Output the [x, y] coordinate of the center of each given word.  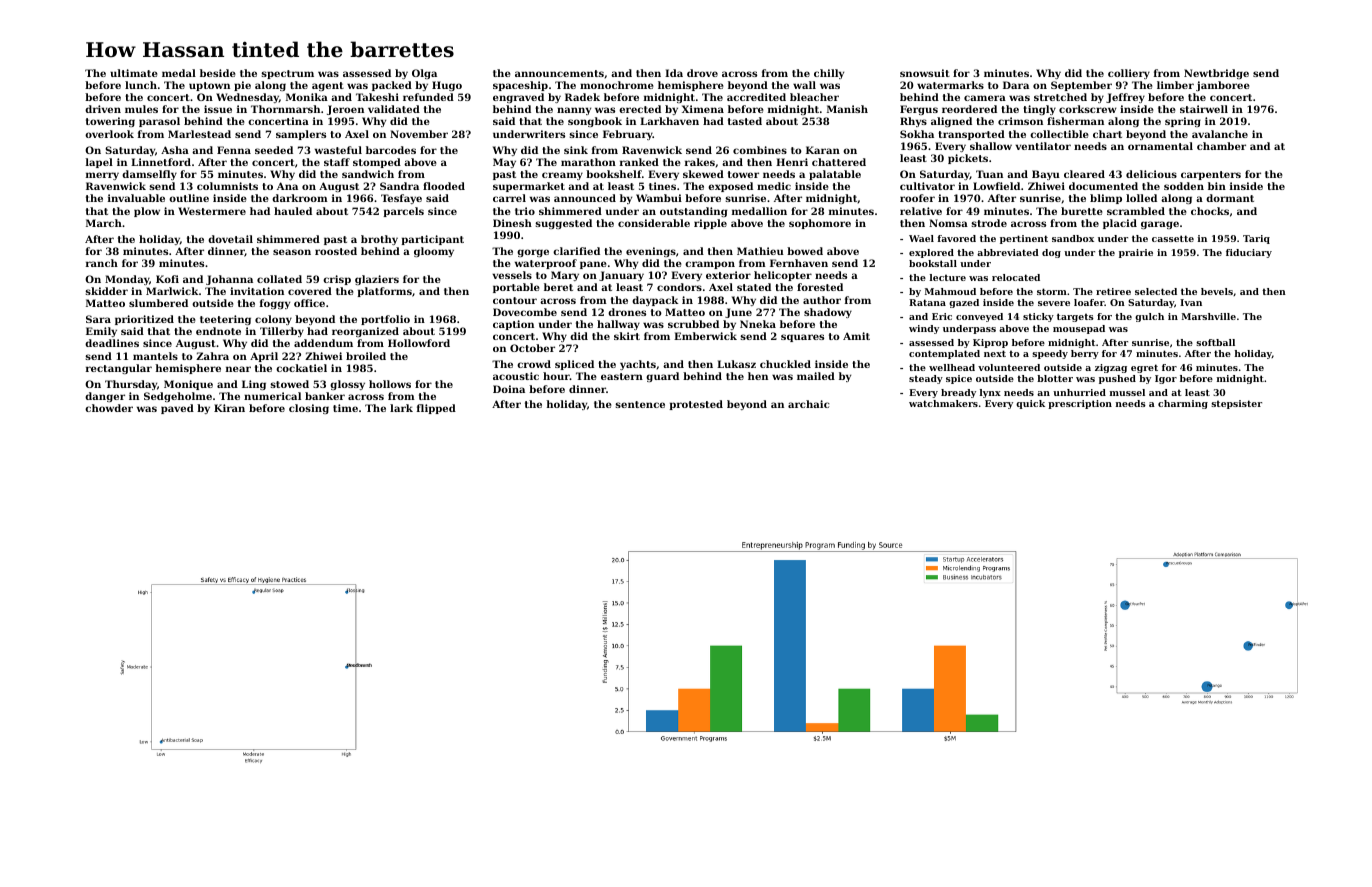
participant [432, 240]
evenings [651, 252]
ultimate [134, 73]
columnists [227, 186]
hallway [618, 325]
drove [702, 73]
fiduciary [1249, 253]
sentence [640, 404]
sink [576, 150]
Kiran [229, 408]
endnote [218, 331]
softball [1215, 342]
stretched [1060, 97]
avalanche [1220, 134]
